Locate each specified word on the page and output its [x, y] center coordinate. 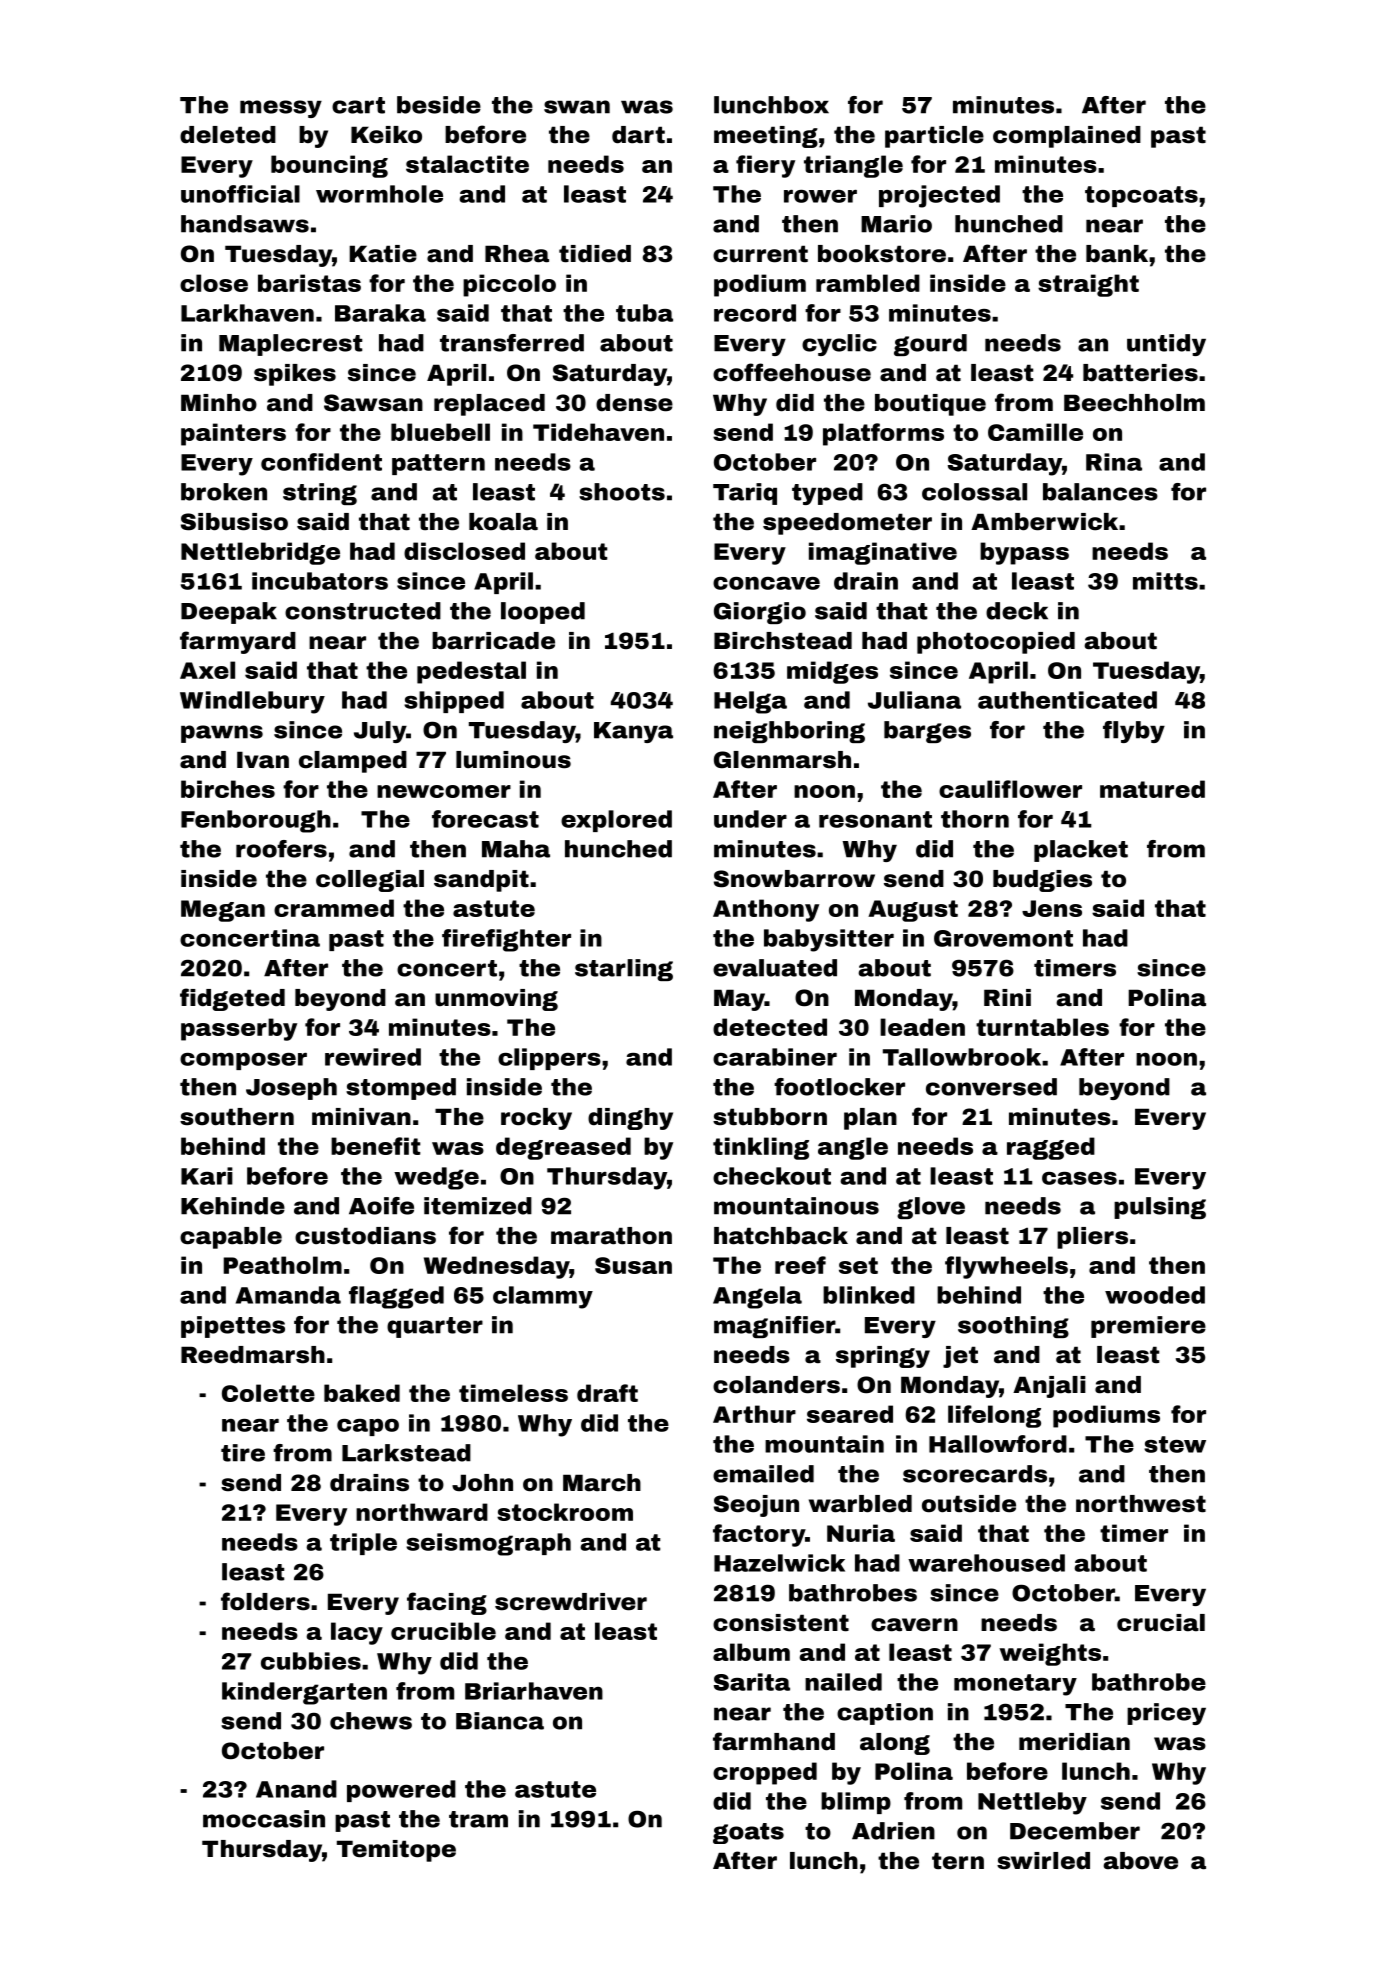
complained [1067, 137]
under [750, 819]
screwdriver [571, 1602]
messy [281, 109]
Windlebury [252, 702]
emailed [763, 1474]
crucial [1161, 1623]
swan [577, 107]
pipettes [233, 1327]
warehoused [986, 1563]
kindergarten [304, 1693]
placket [1081, 851]
